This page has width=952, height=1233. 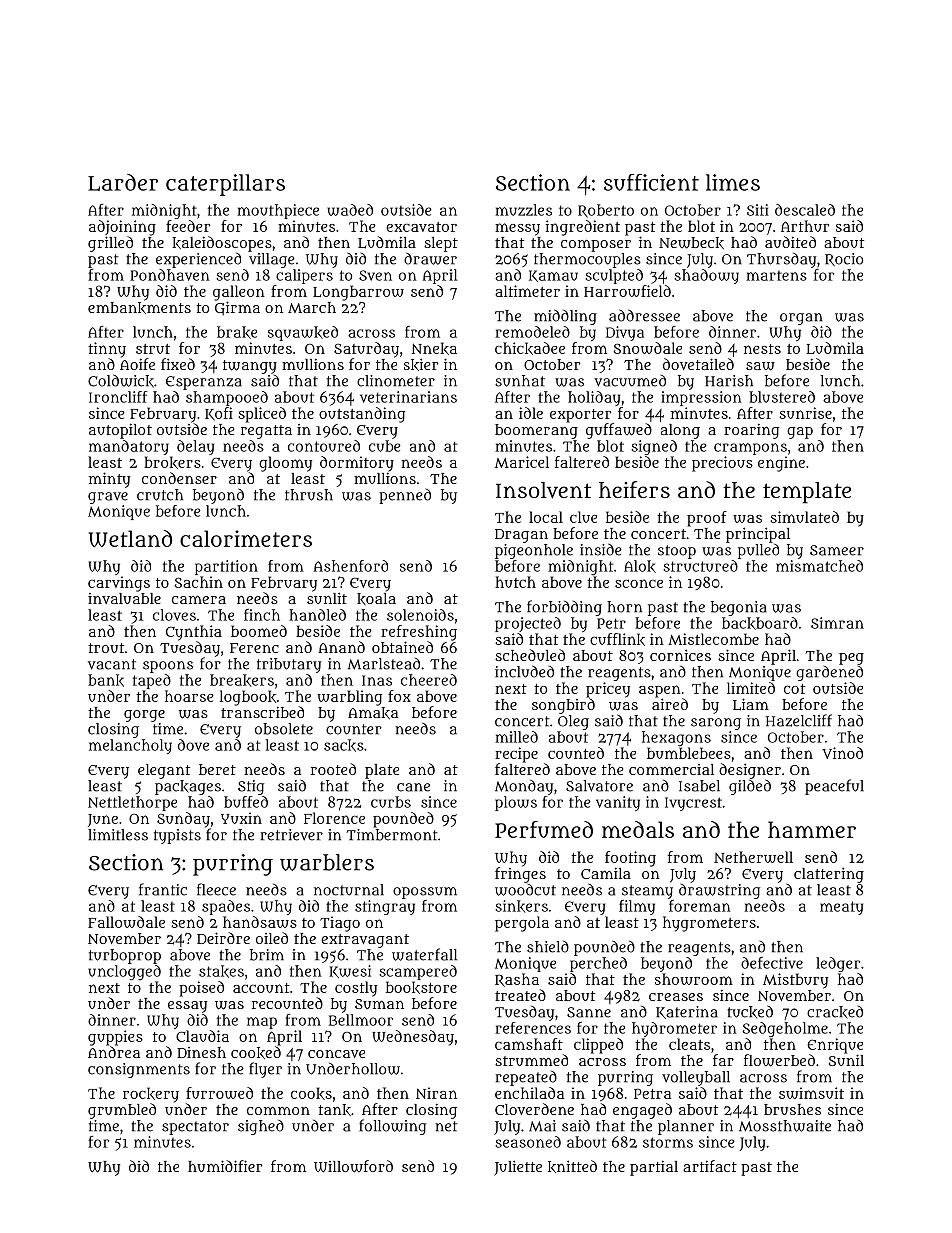 What do you see at coordinates (523, 210) in the page?
I see `muzzles` at bounding box center [523, 210].
